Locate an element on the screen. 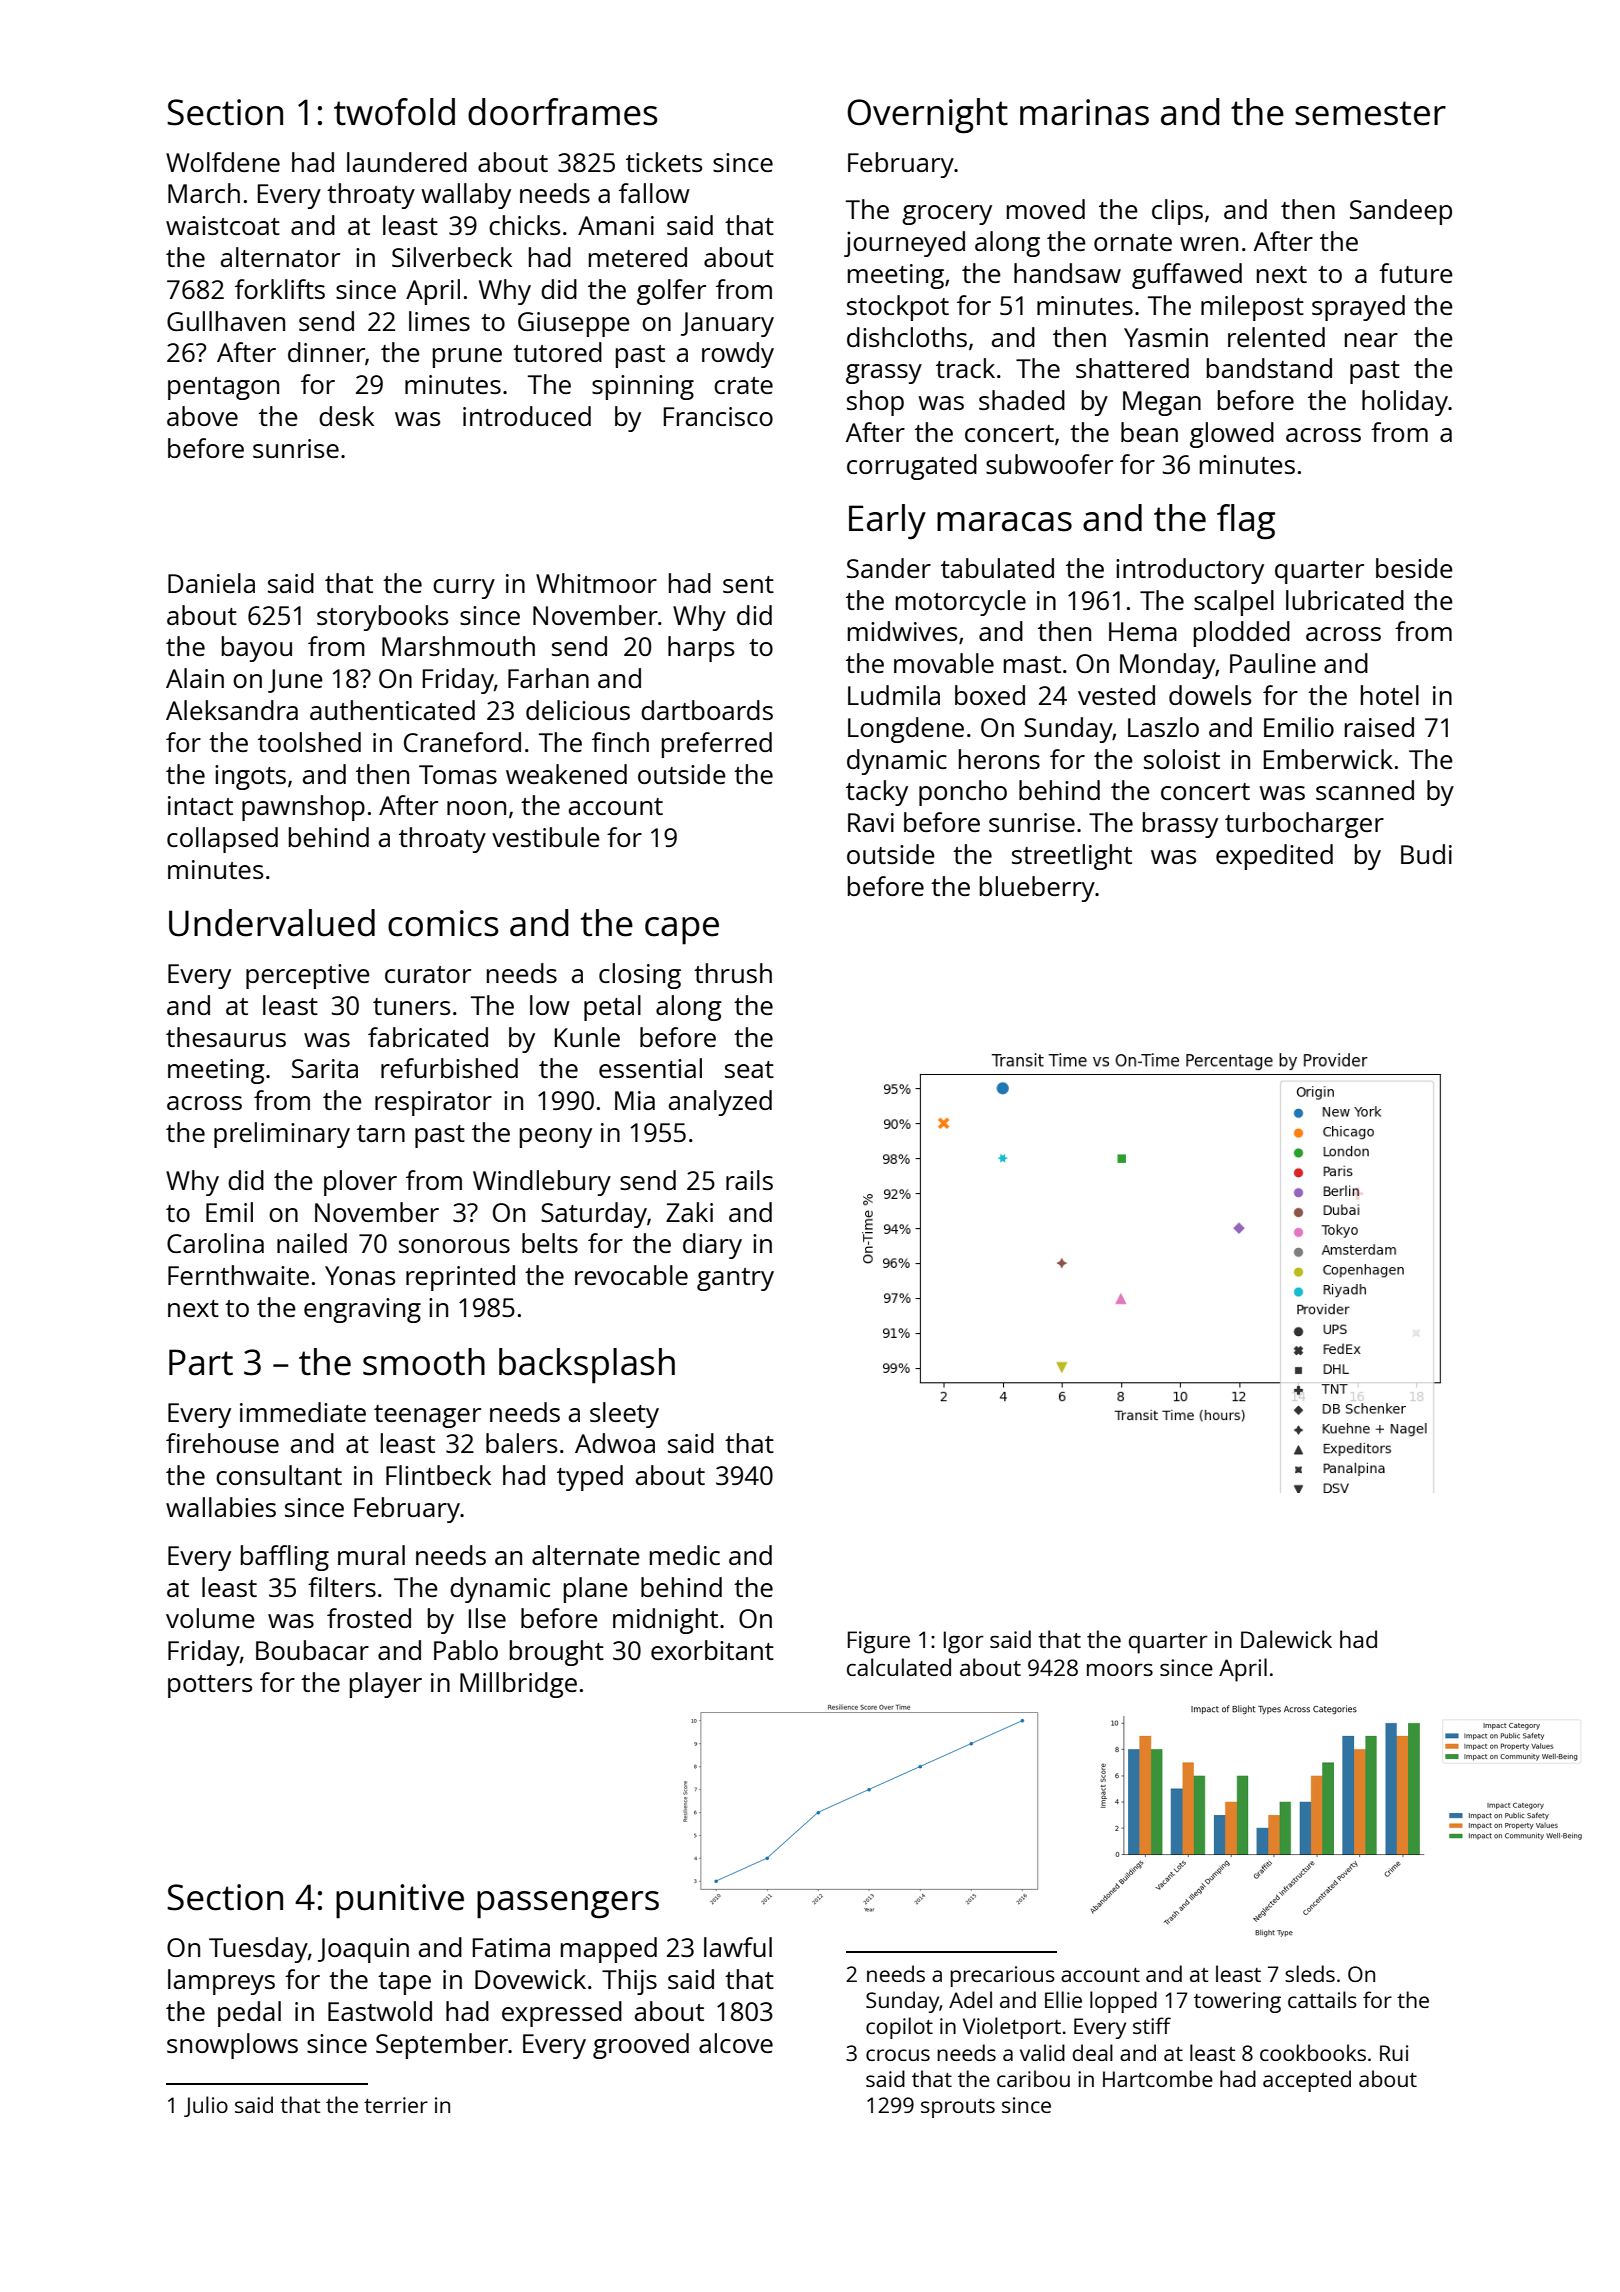 The width and height of the screenshot is (1620, 2292). pedal is located at coordinates (249, 2014).
